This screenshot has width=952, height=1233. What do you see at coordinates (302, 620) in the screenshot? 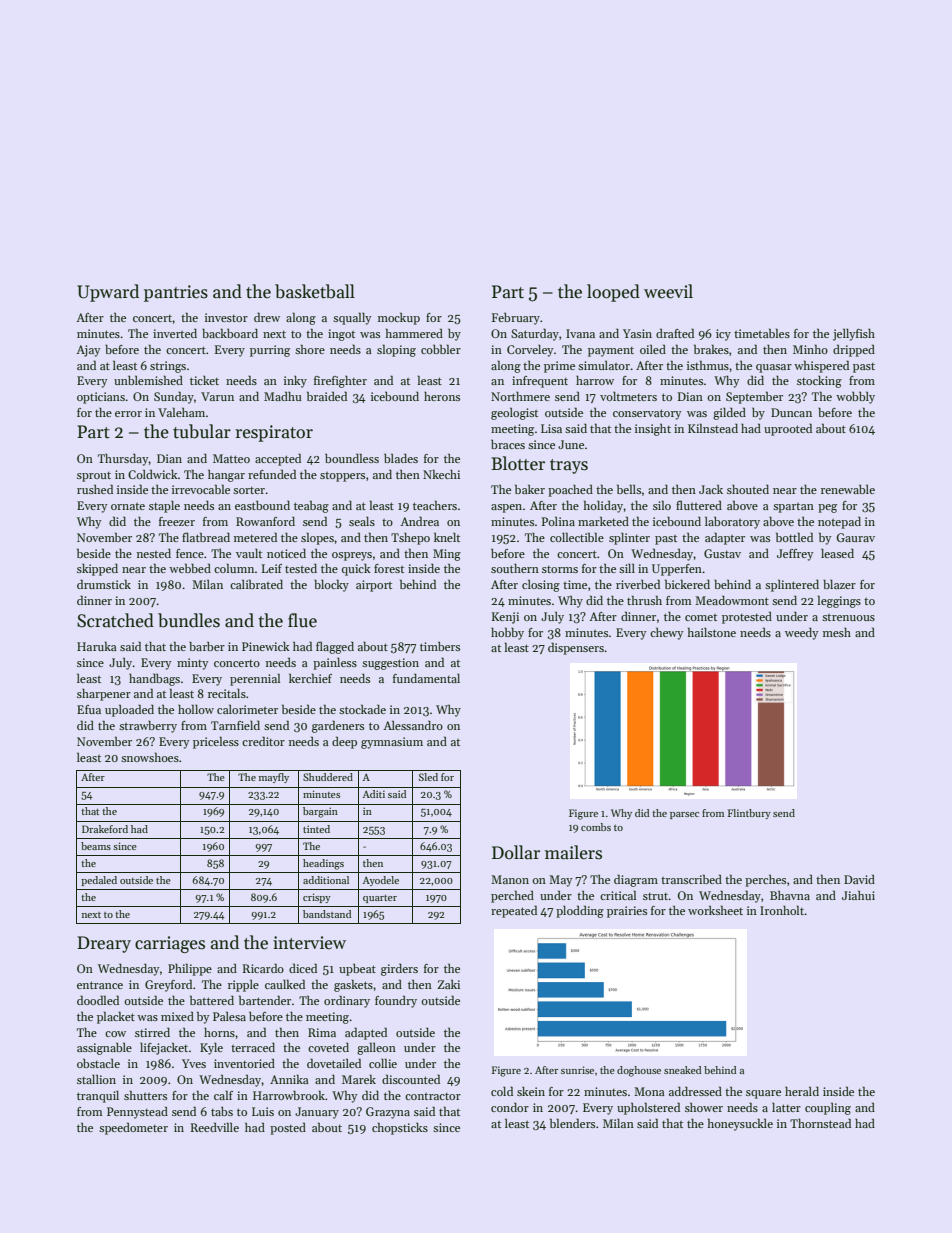
I see `flue` at bounding box center [302, 620].
